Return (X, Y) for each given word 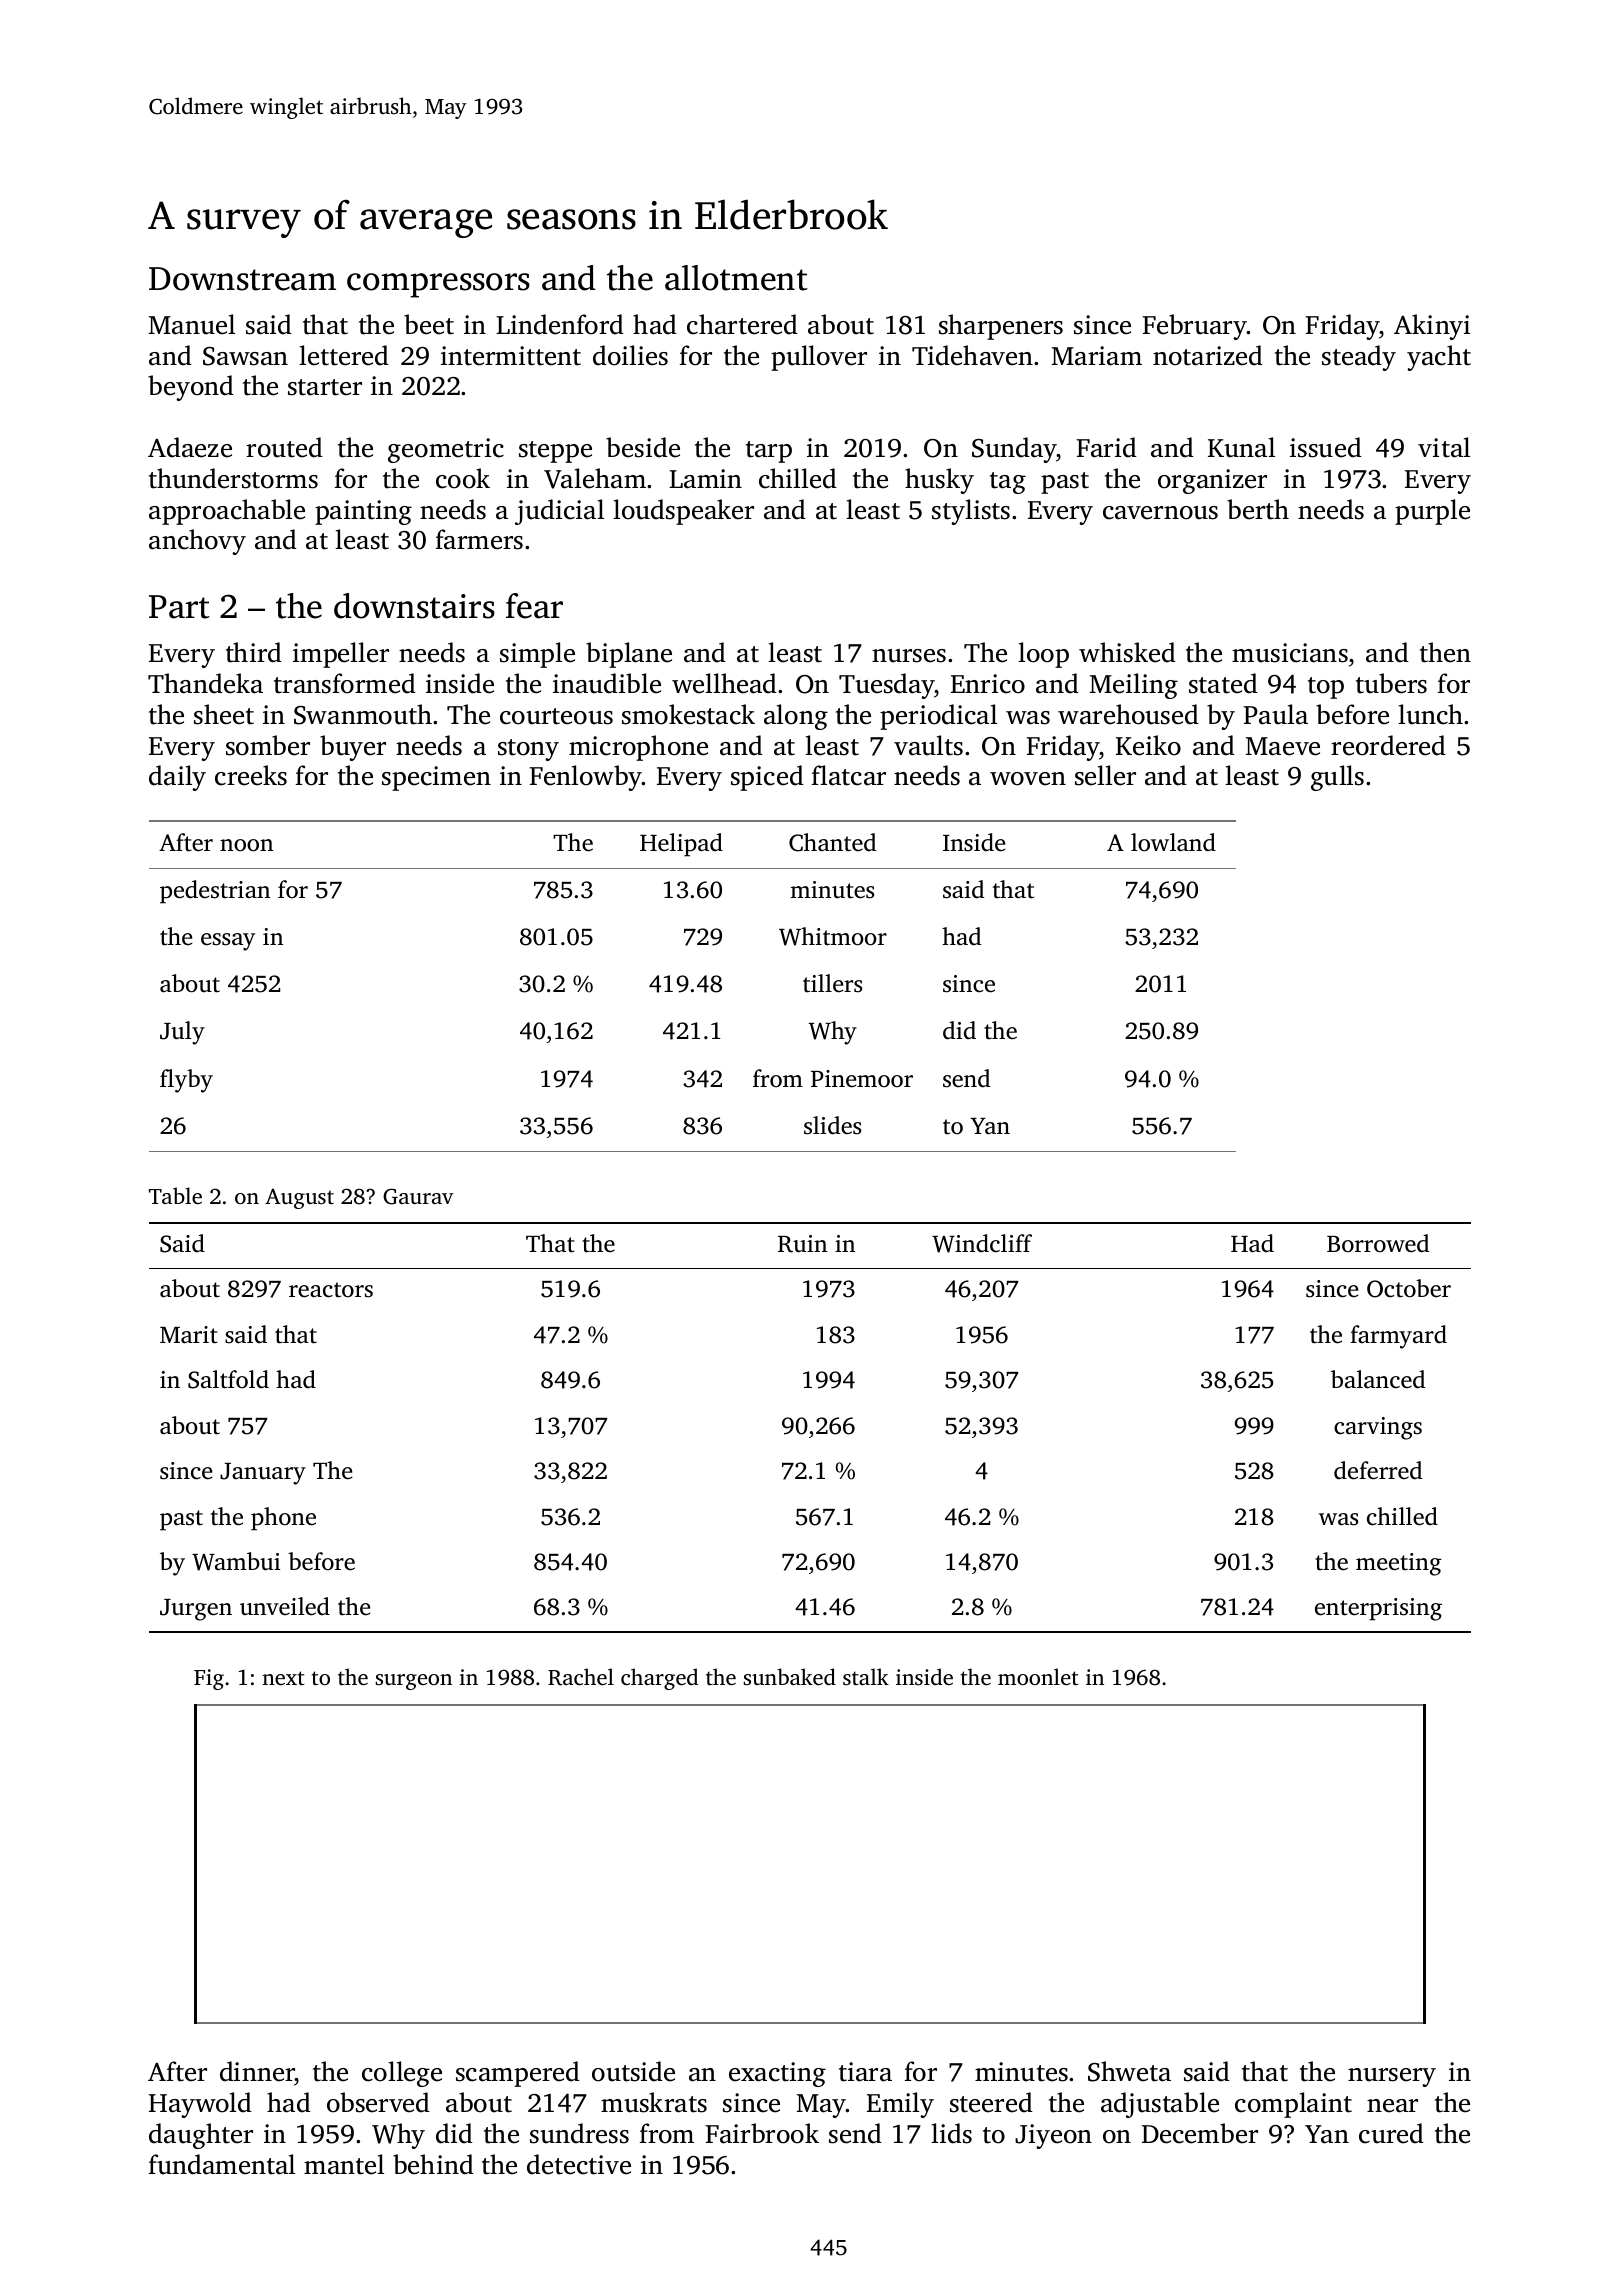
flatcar (849, 775)
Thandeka (205, 683)
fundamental (222, 2164)
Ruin (802, 1244)
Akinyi (1432, 327)
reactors (331, 1290)
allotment (736, 278)
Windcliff (982, 1243)
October (1409, 1288)
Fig (209, 1679)
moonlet (1038, 1676)
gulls (1337, 778)
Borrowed (1378, 1243)
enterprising (1378, 1609)
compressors (438, 285)
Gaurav (418, 1196)
